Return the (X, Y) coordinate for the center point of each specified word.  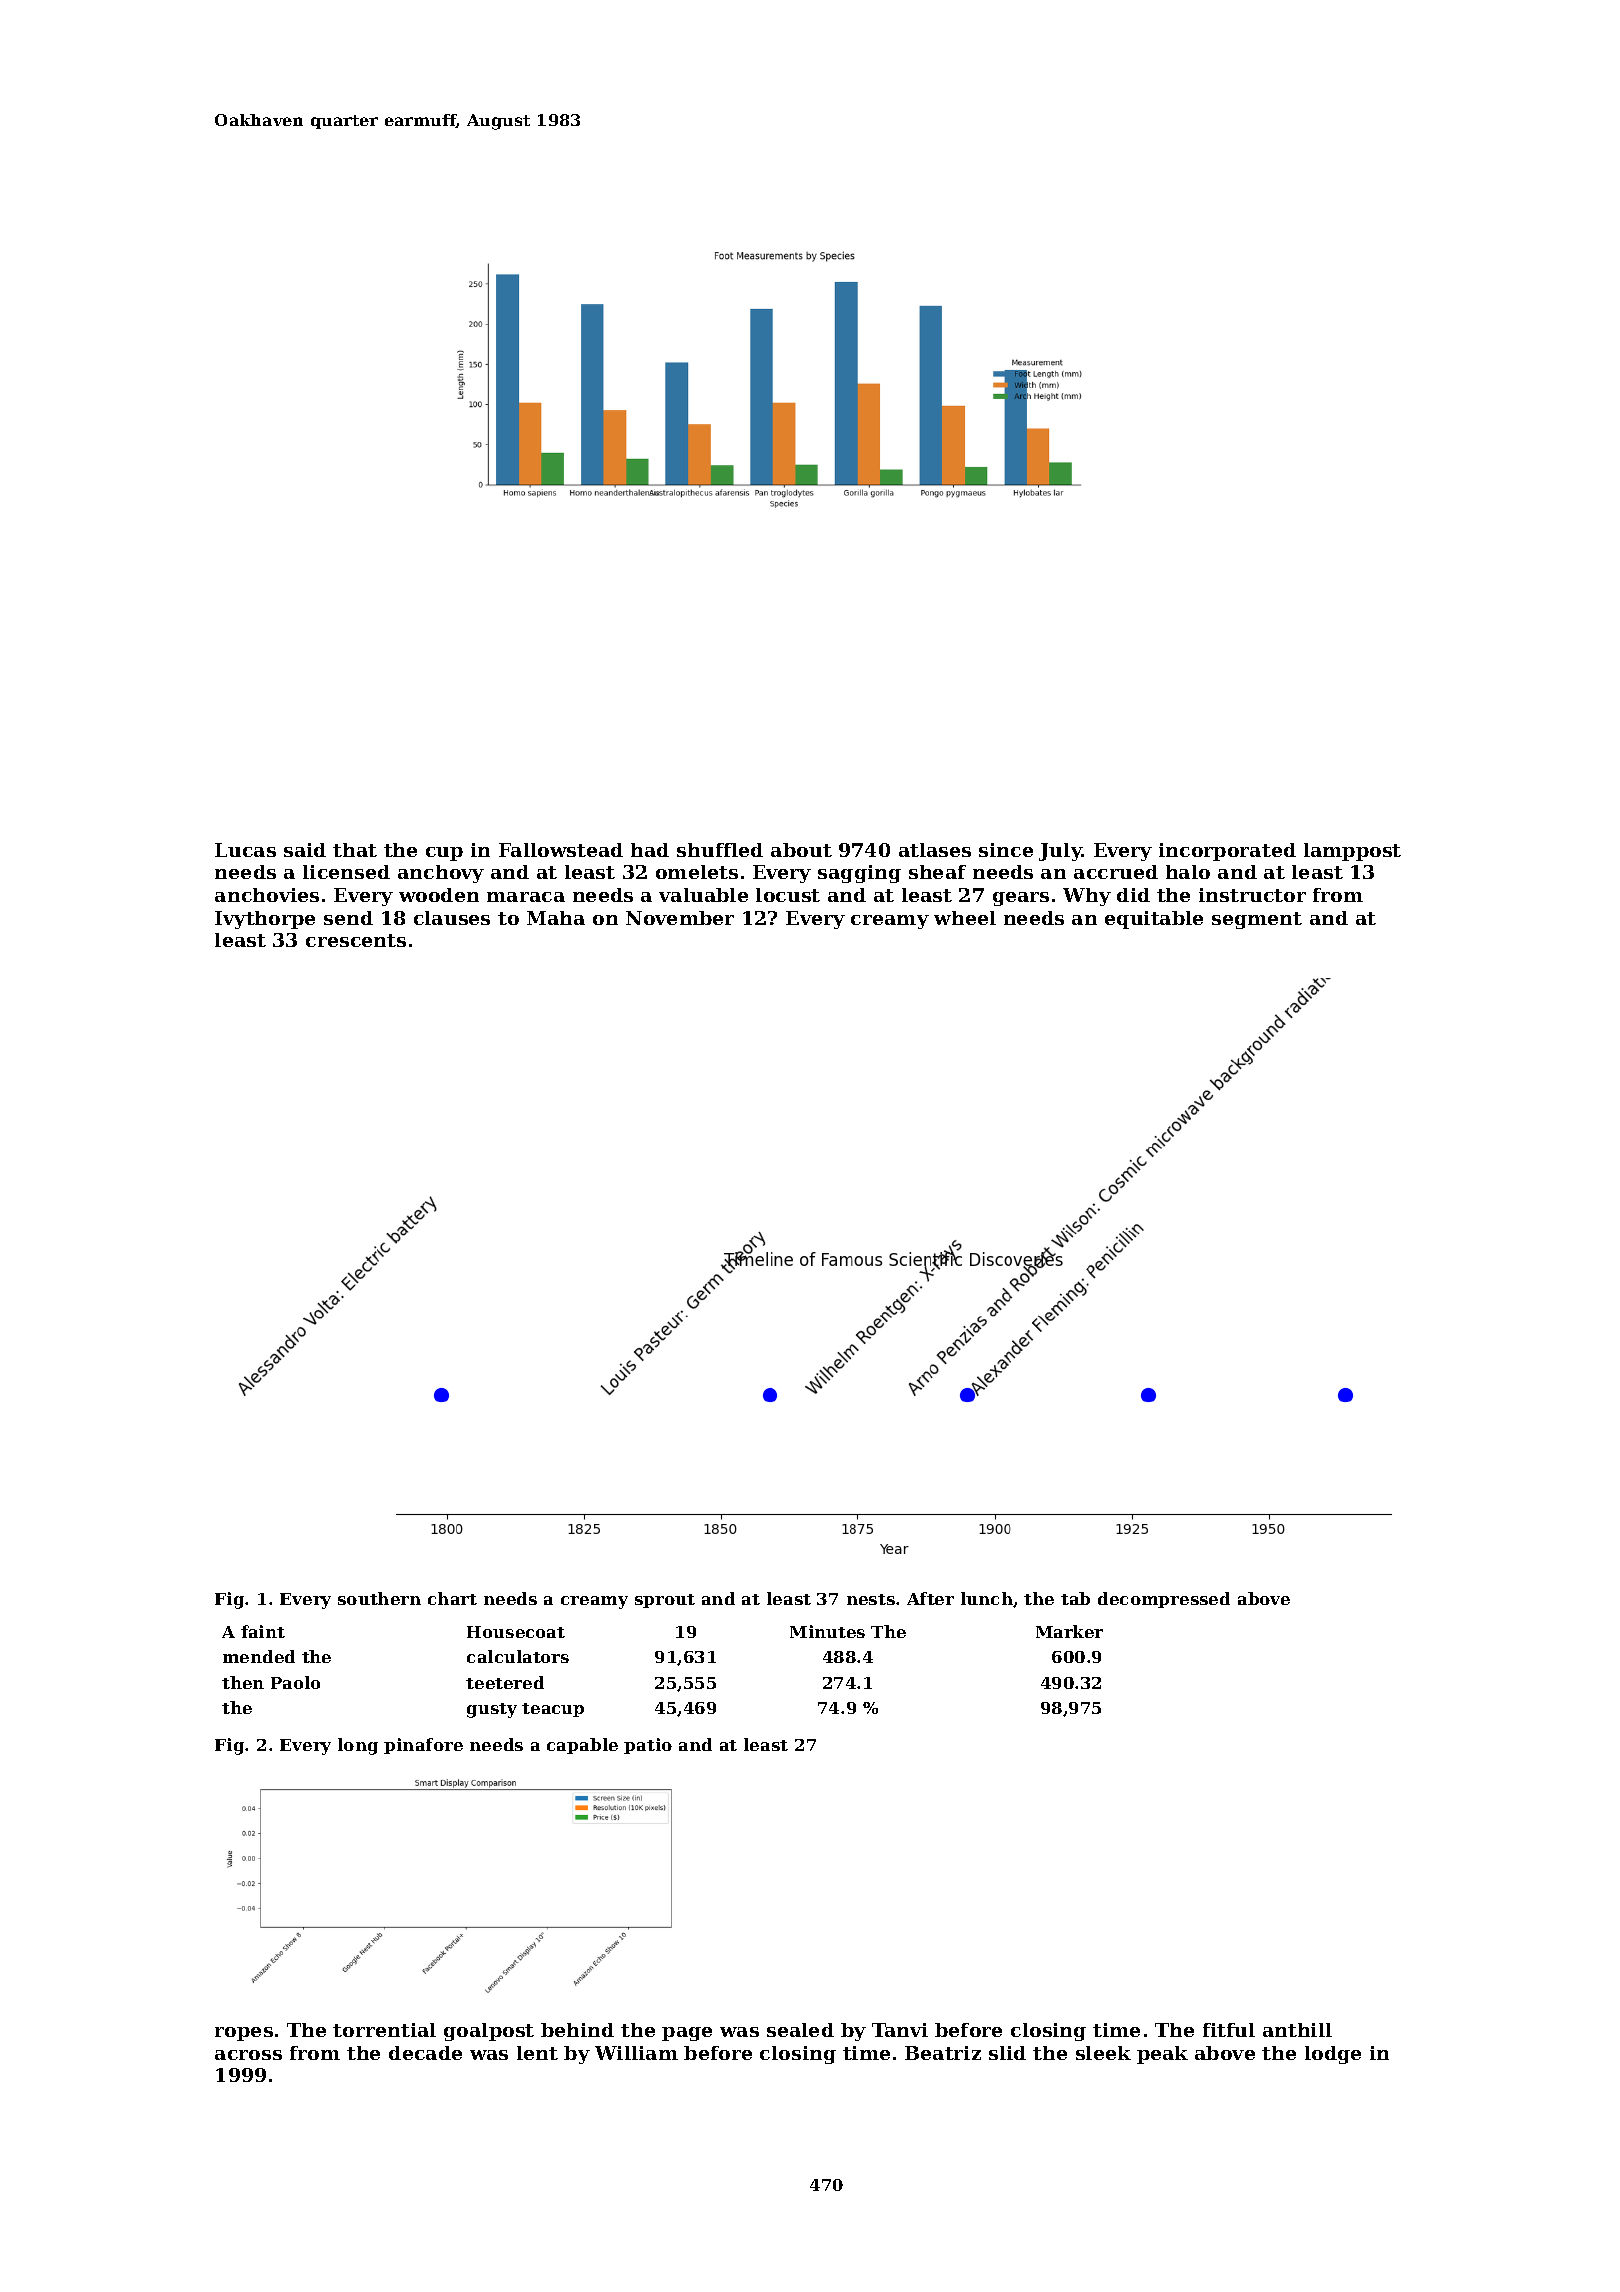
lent (537, 2053)
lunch (987, 1598)
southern (379, 1598)
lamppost (1352, 852)
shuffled (720, 850)
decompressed (1164, 1600)
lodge (1333, 2055)
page (687, 2034)
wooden (439, 895)
